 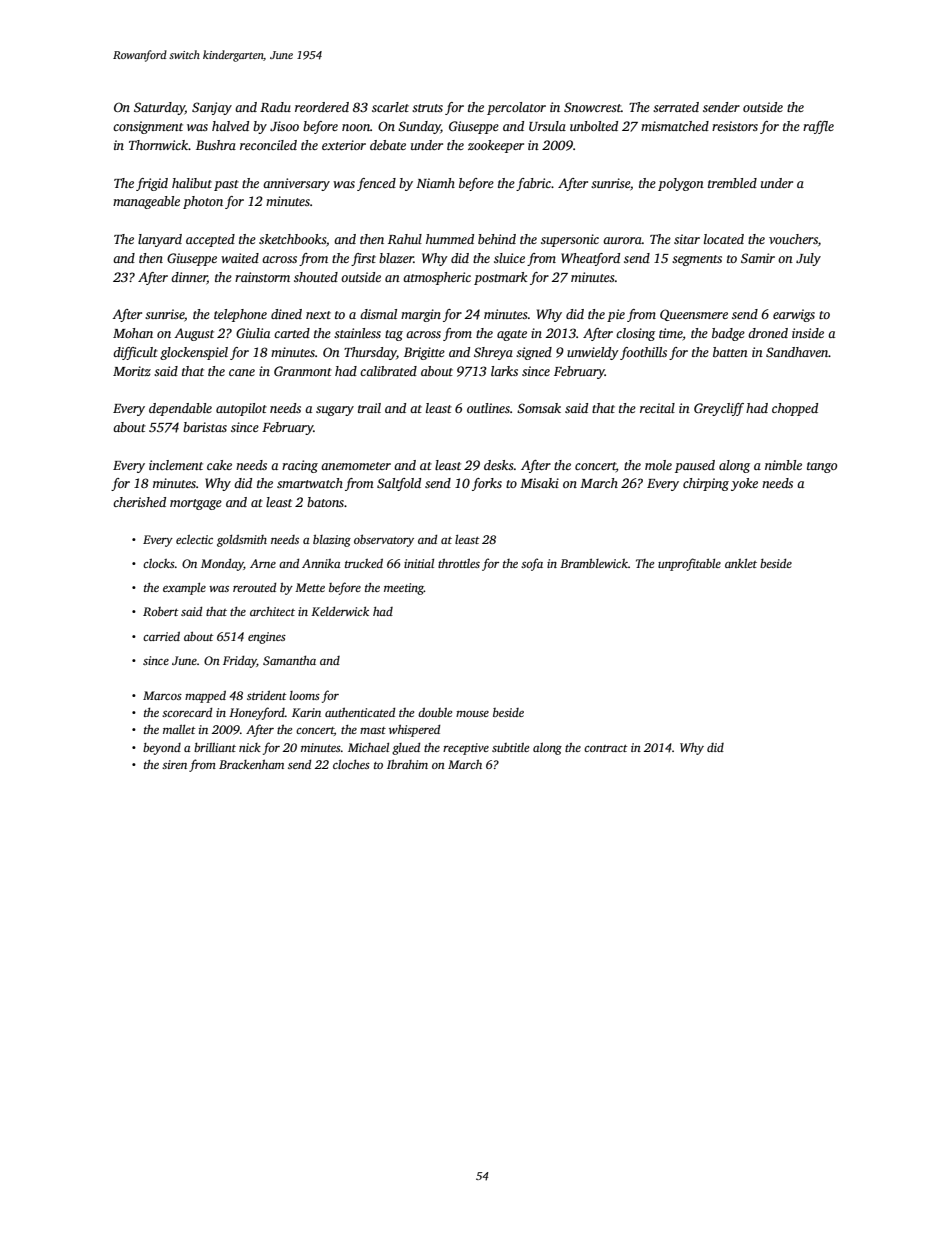 I want to click on dinner, so click(x=189, y=278).
